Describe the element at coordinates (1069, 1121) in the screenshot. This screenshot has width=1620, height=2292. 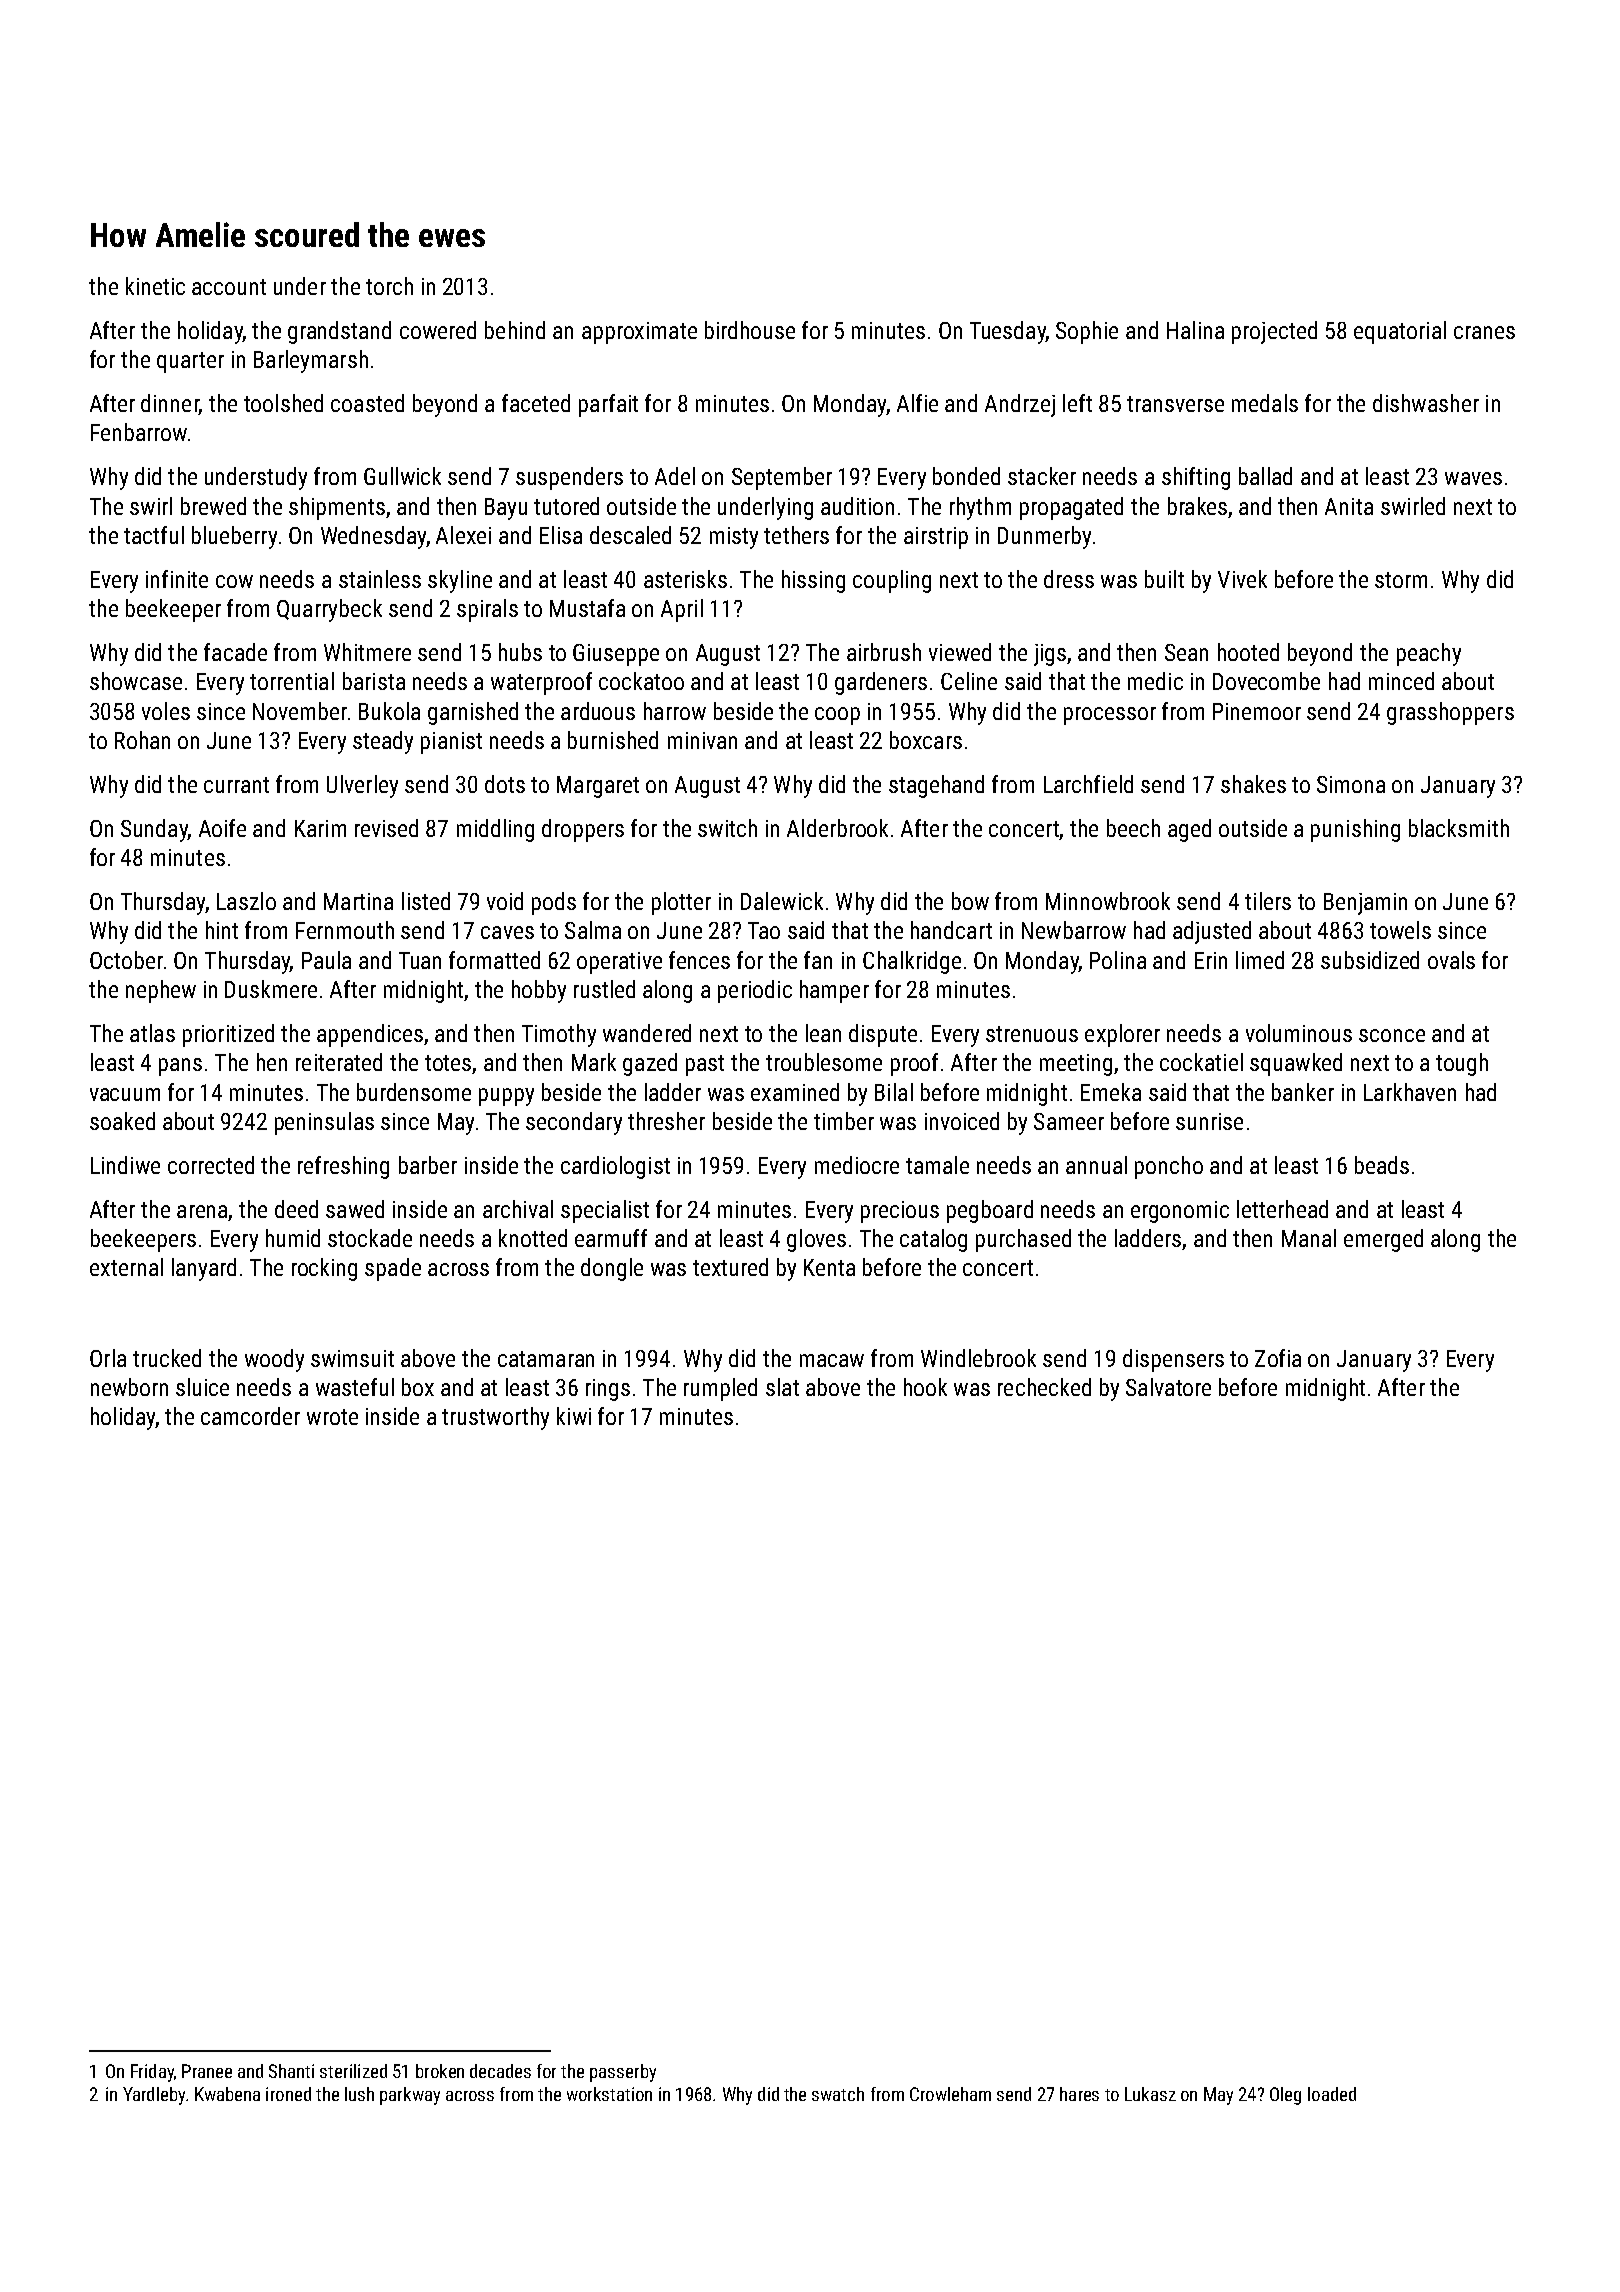
I see `Sameer` at that location.
